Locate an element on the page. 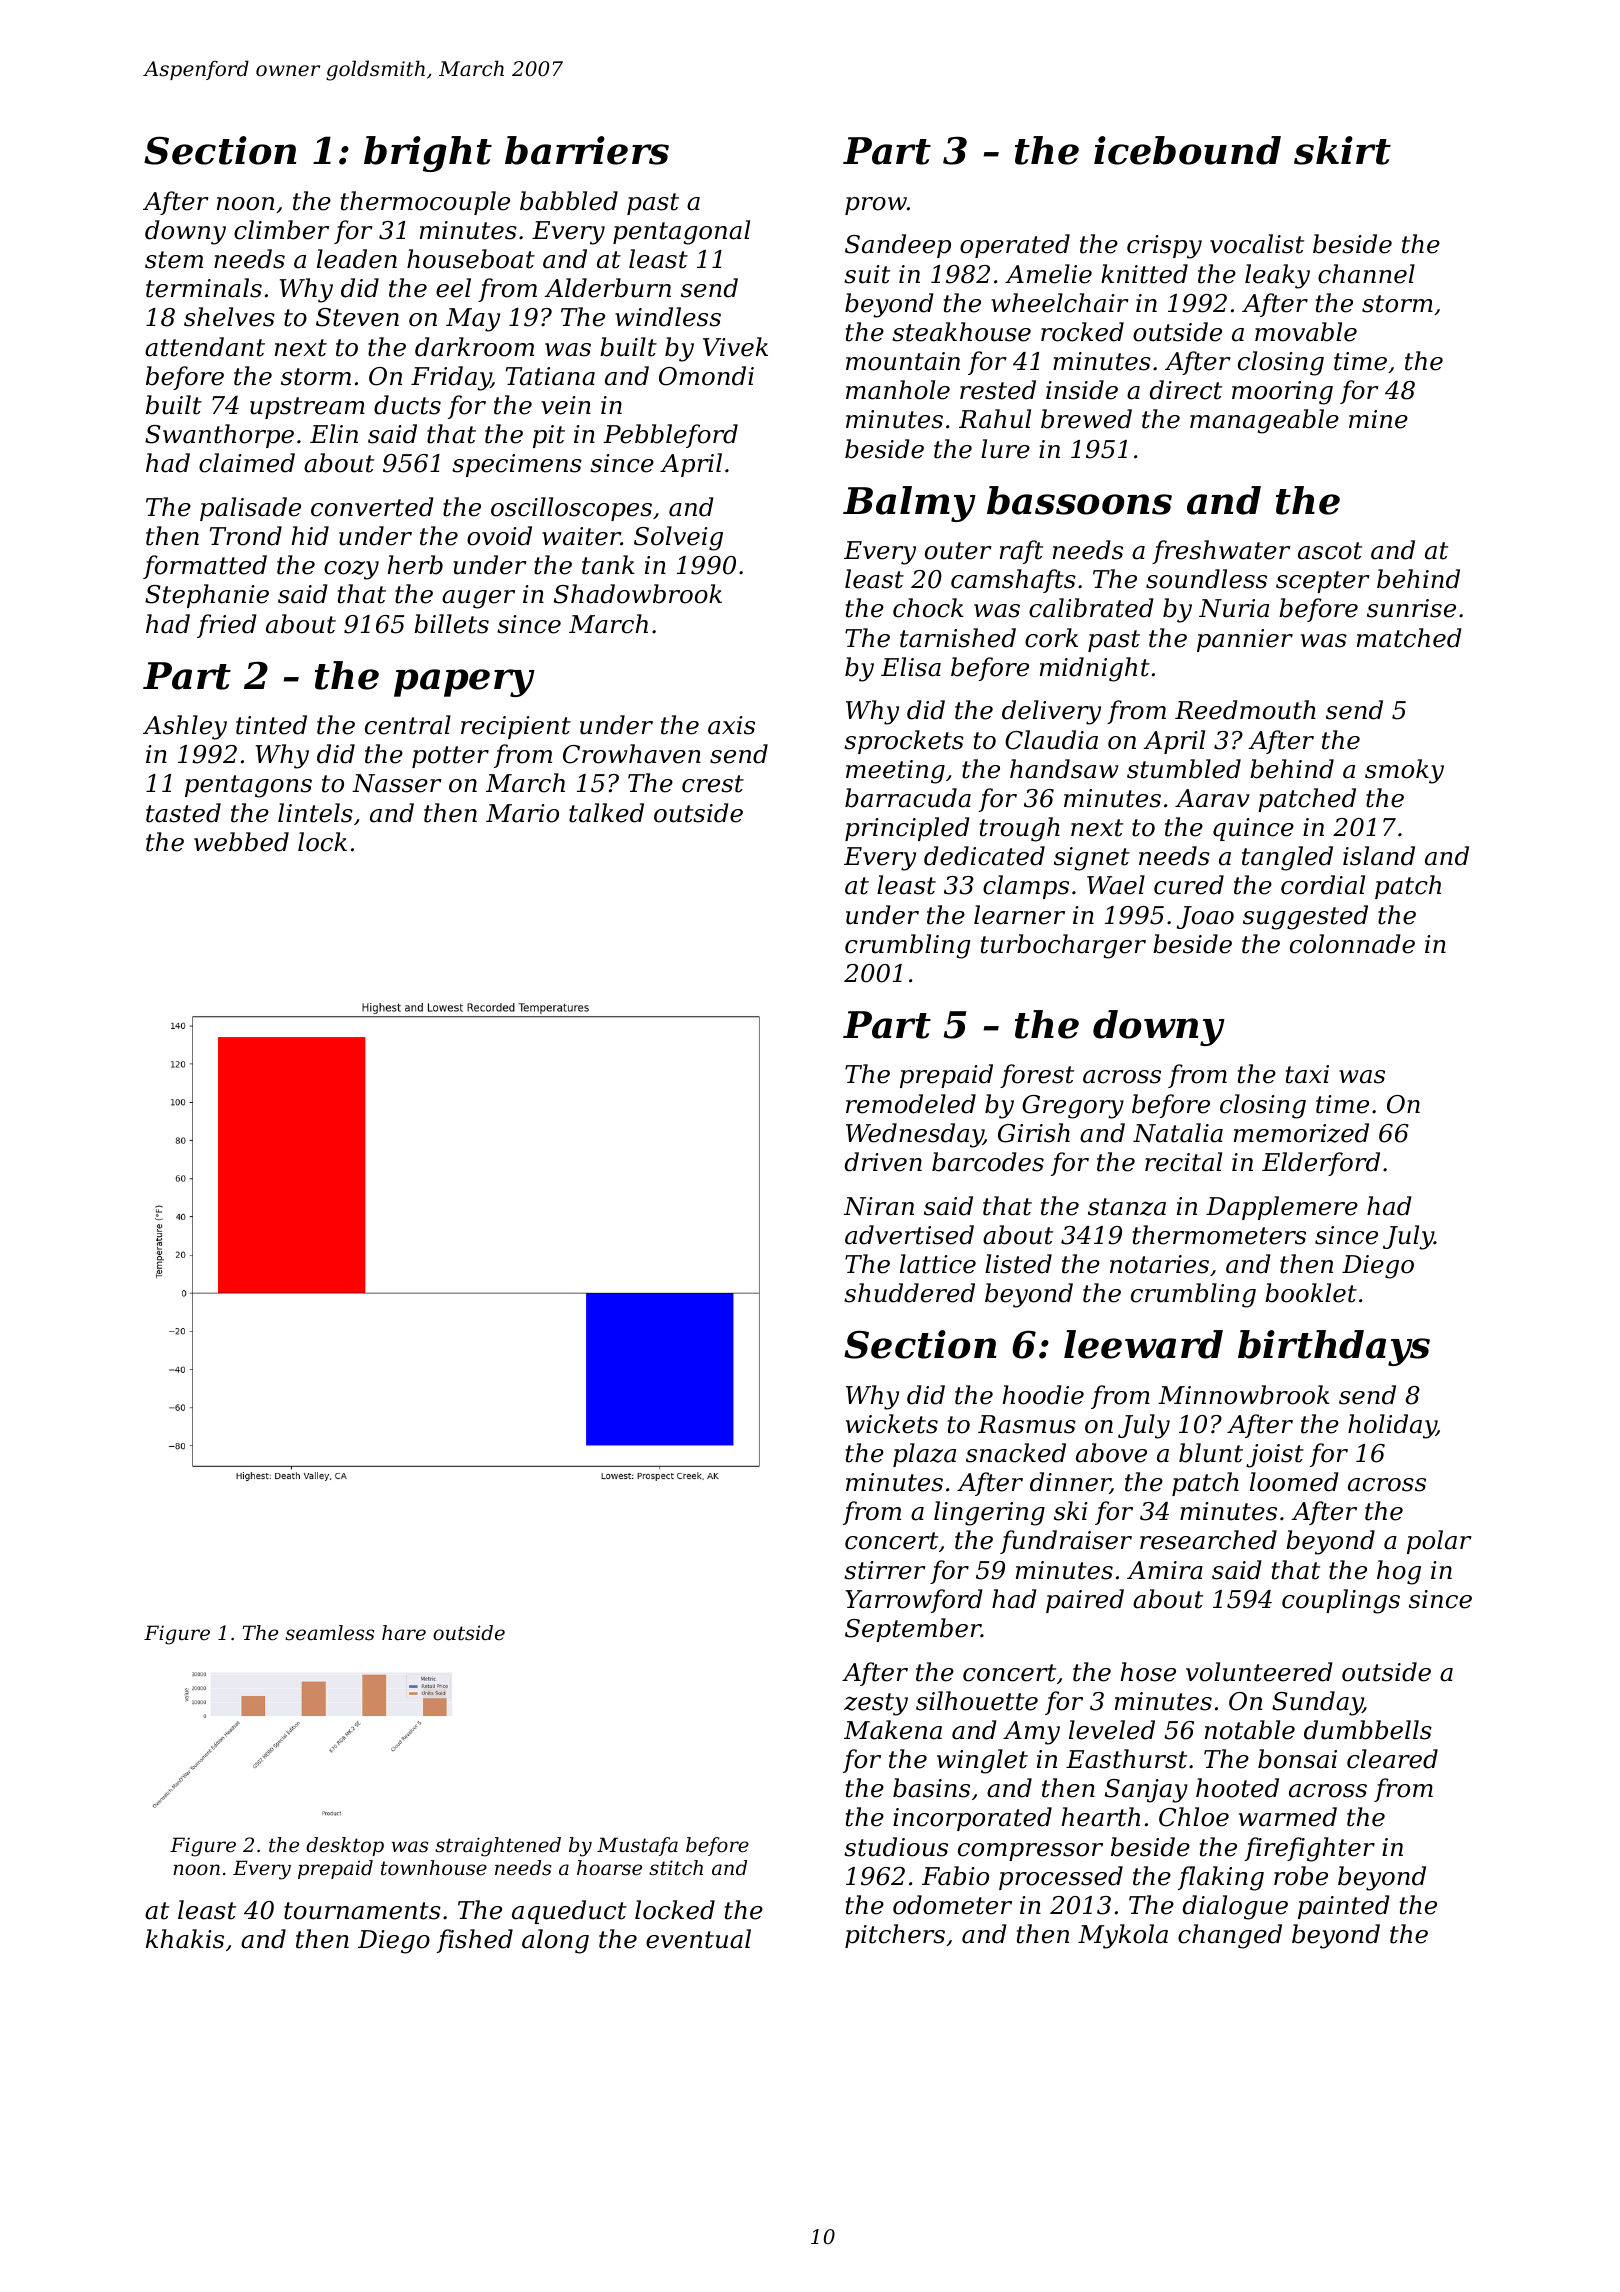 This image has height=2292, width=1620. forest is located at coordinates (1037, 1076).
